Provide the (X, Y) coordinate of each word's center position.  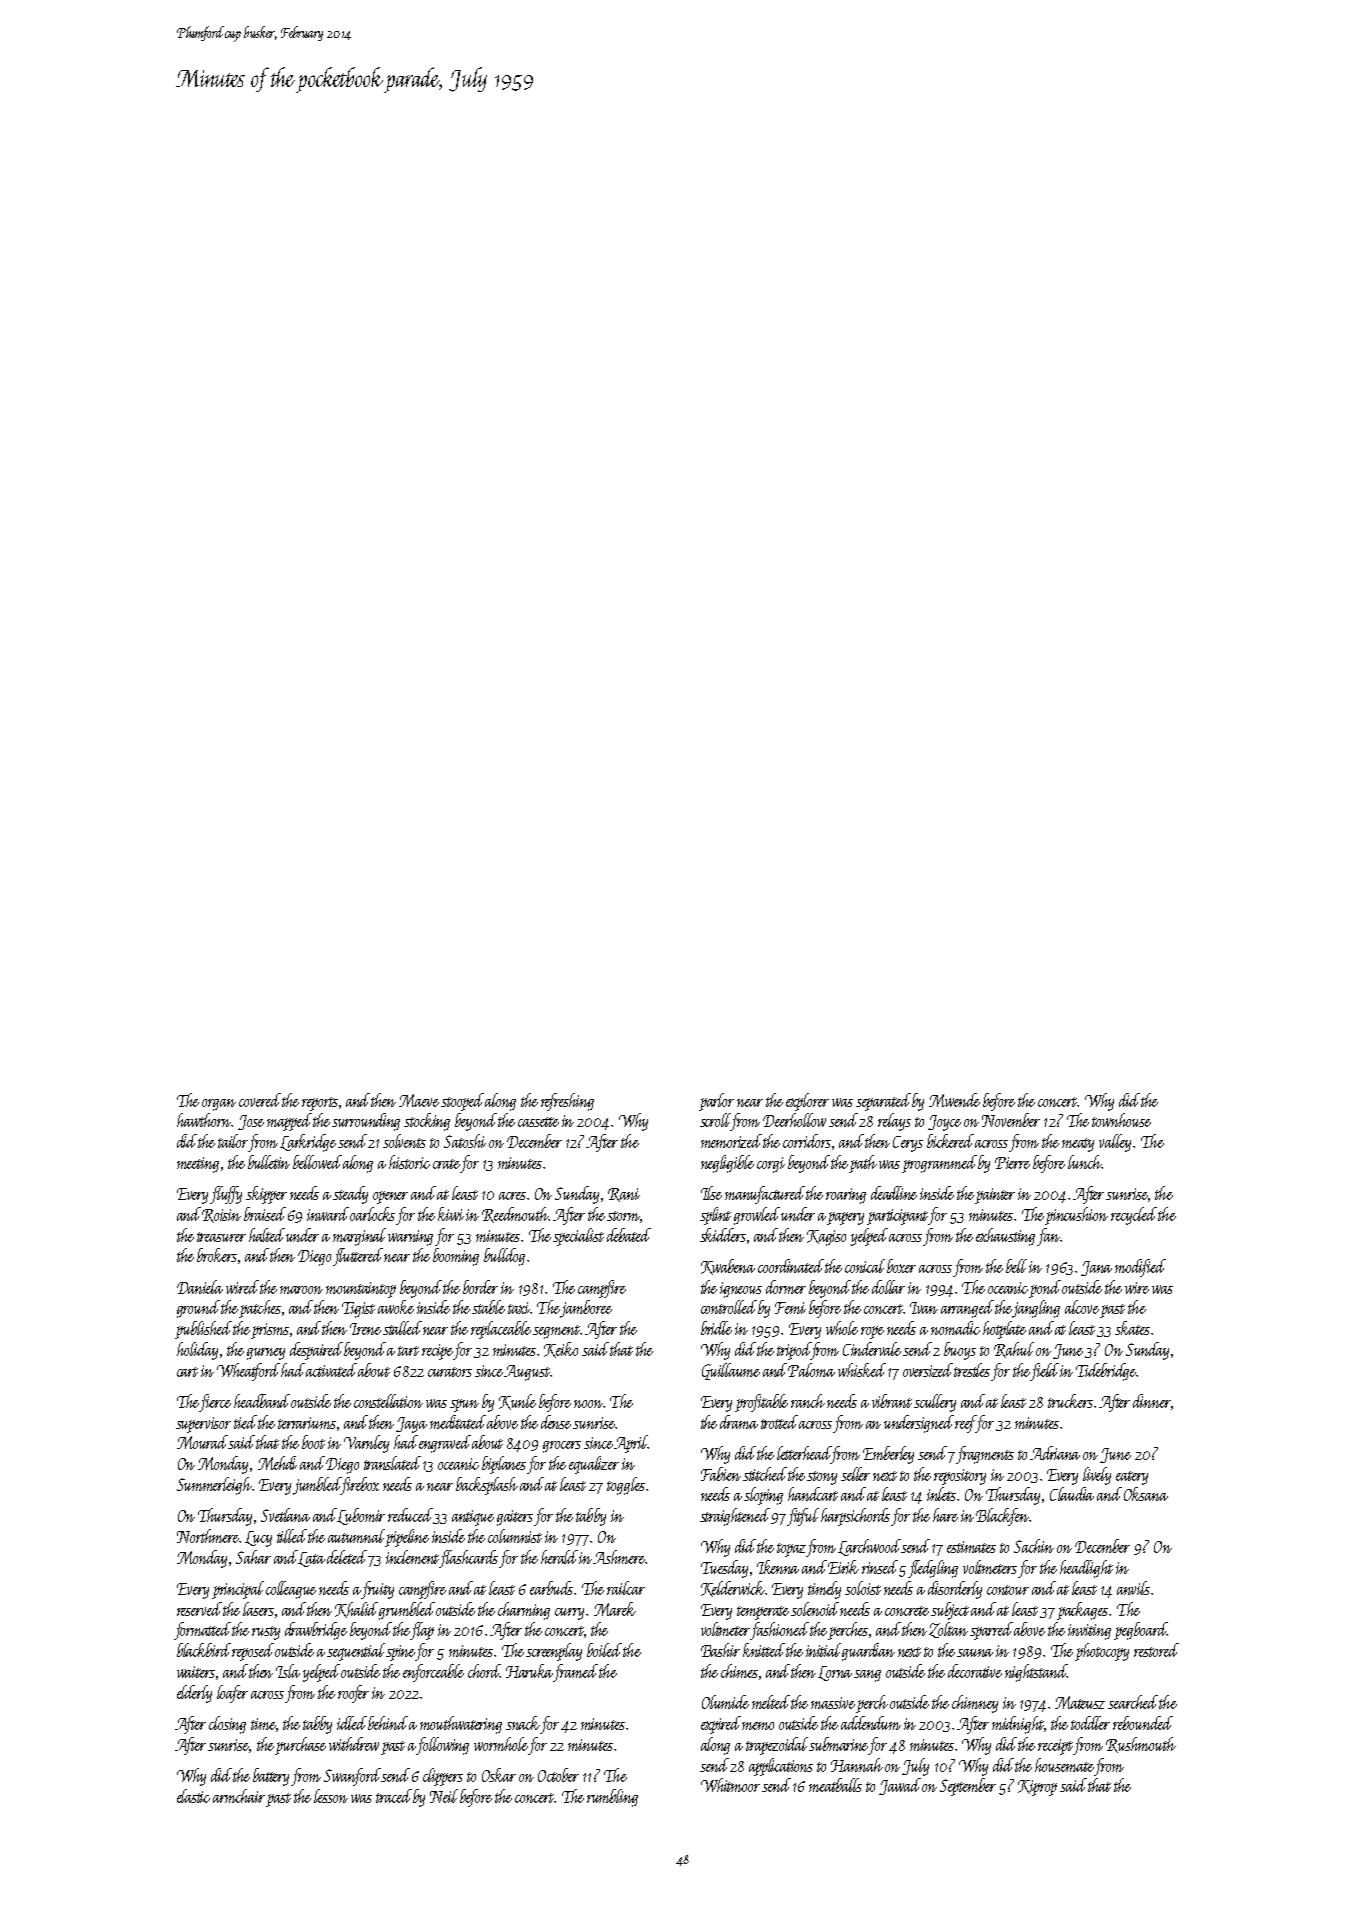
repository (960, 1477)
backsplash (487, 1486)
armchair (239, 1796)
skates (1132, 1328)
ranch (808, 1401)
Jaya (411, 1425)
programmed (939, 1164)
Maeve (419, 1100)
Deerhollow (794, 1120)
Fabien (721, 1474)
